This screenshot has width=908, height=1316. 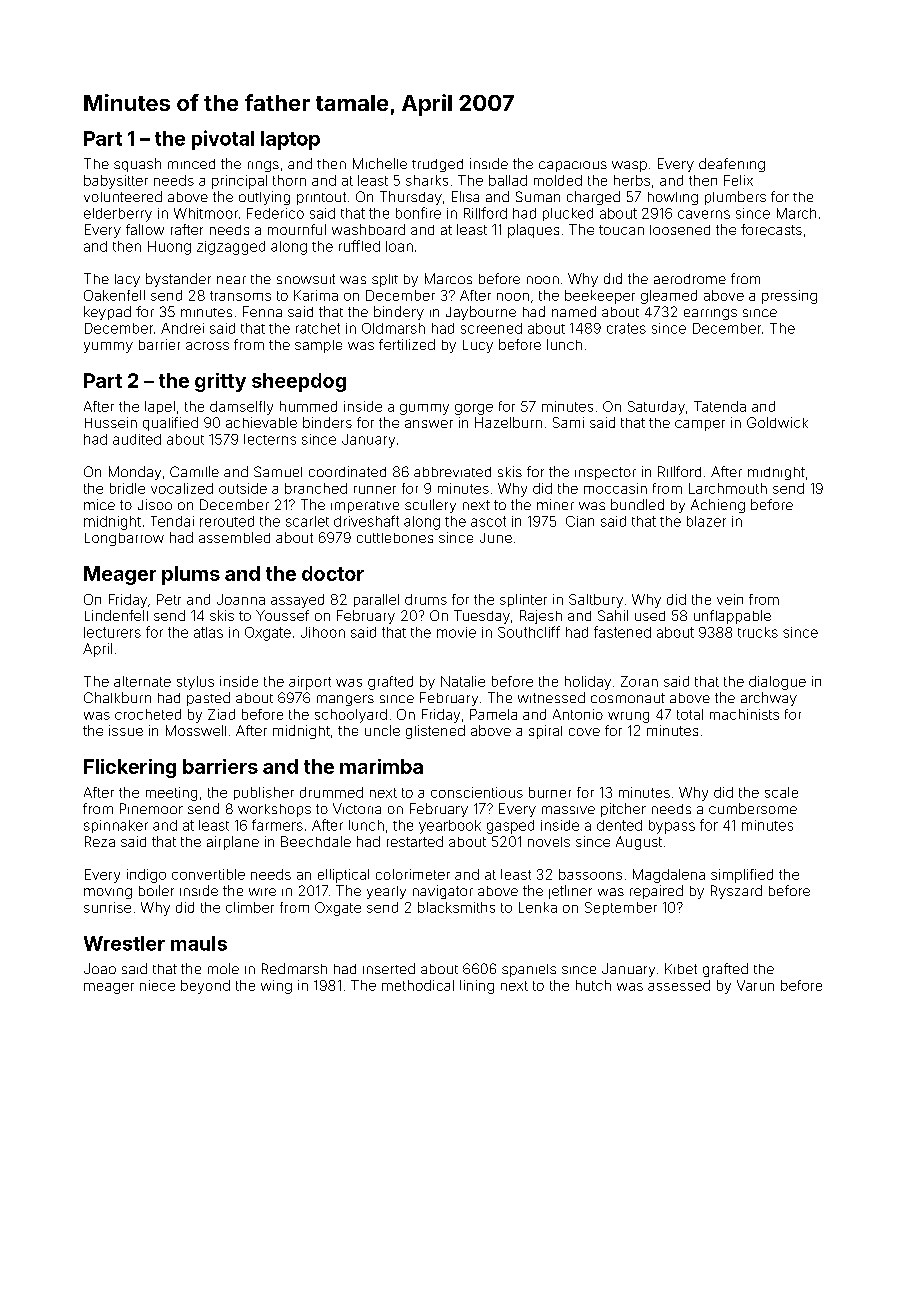 I want to click on Larchmouth, so click(x=728, y=488).
